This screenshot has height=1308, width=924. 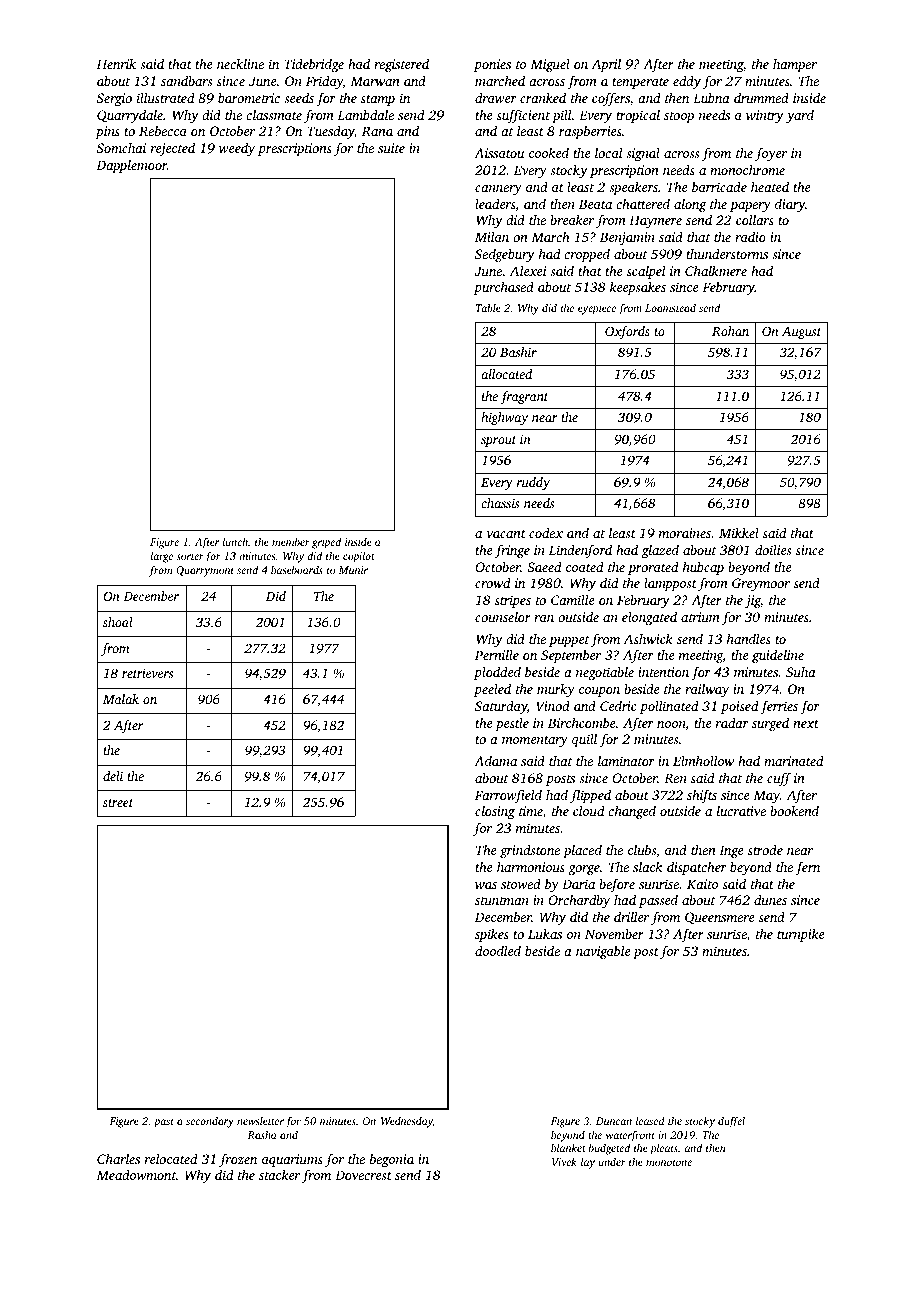 What do you see at coordinates (801, 333) in the screenshot?
I see `August` at bounding box center [801, 333].
